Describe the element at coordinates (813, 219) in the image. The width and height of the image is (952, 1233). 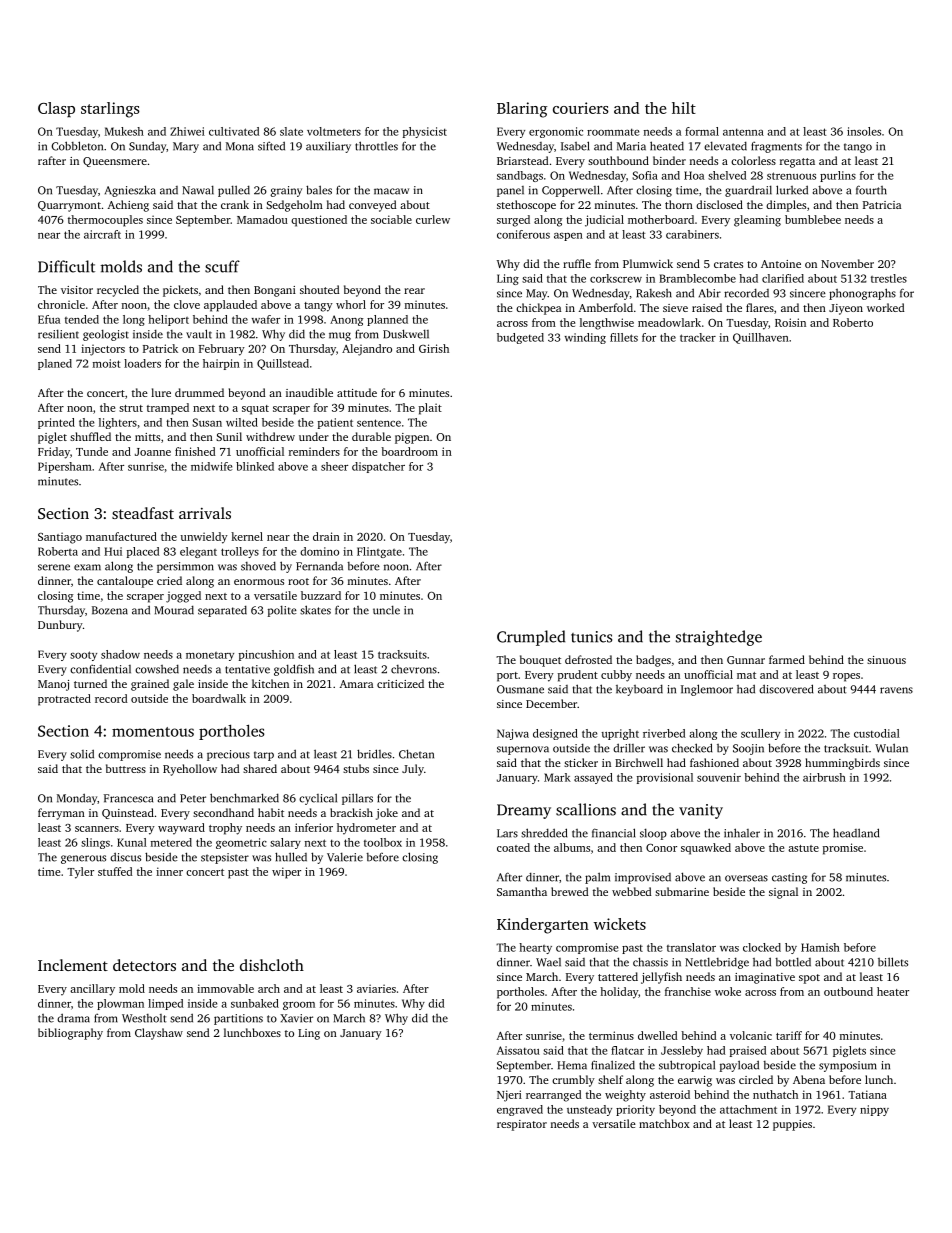
I see `bumblebee` at that location.
